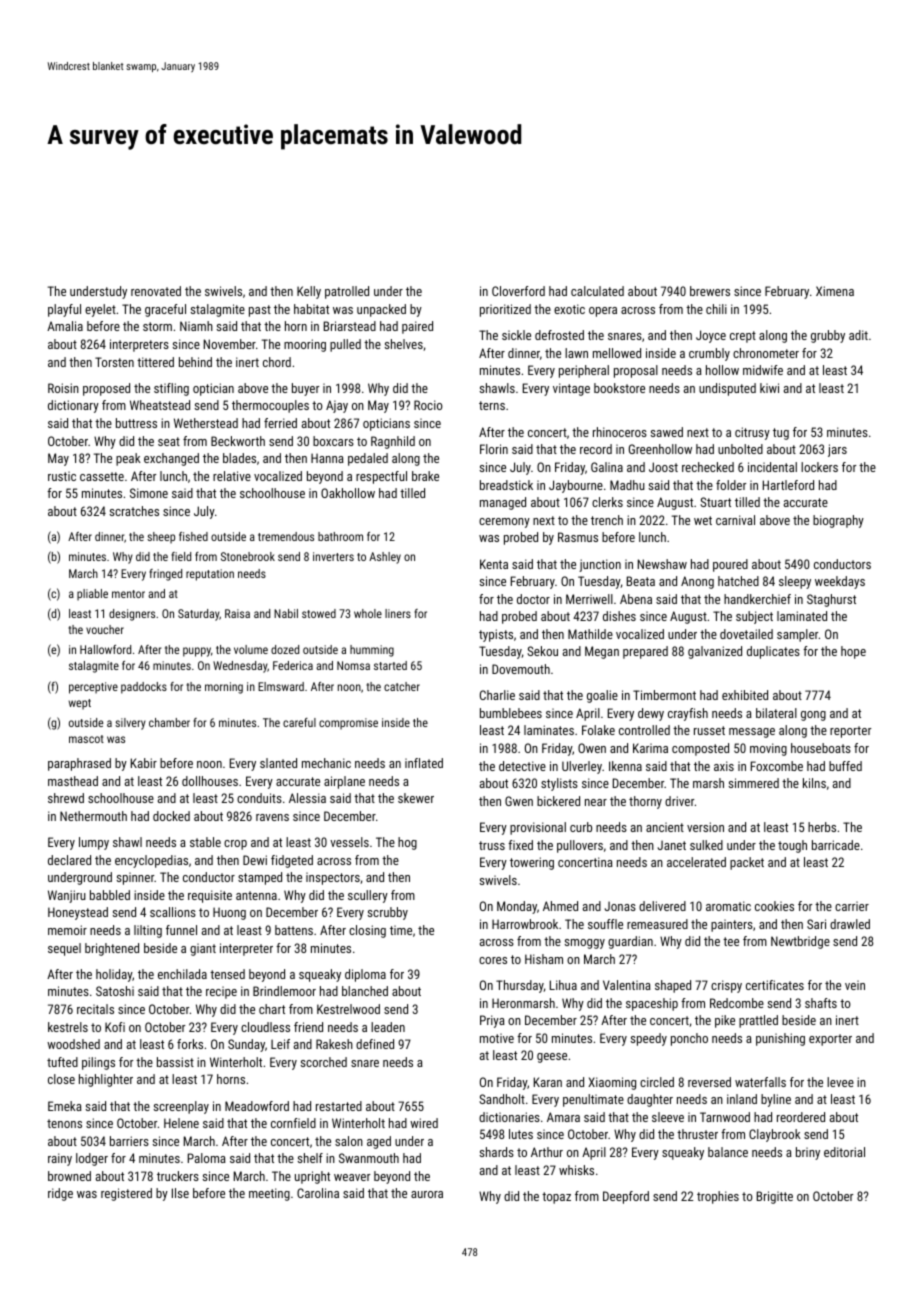 This screenshot has height=1308, width=924. What do you see at coordinates (831, 600) in the screenshot?
I see `Staghurst` at bounding box center [831, 600].
